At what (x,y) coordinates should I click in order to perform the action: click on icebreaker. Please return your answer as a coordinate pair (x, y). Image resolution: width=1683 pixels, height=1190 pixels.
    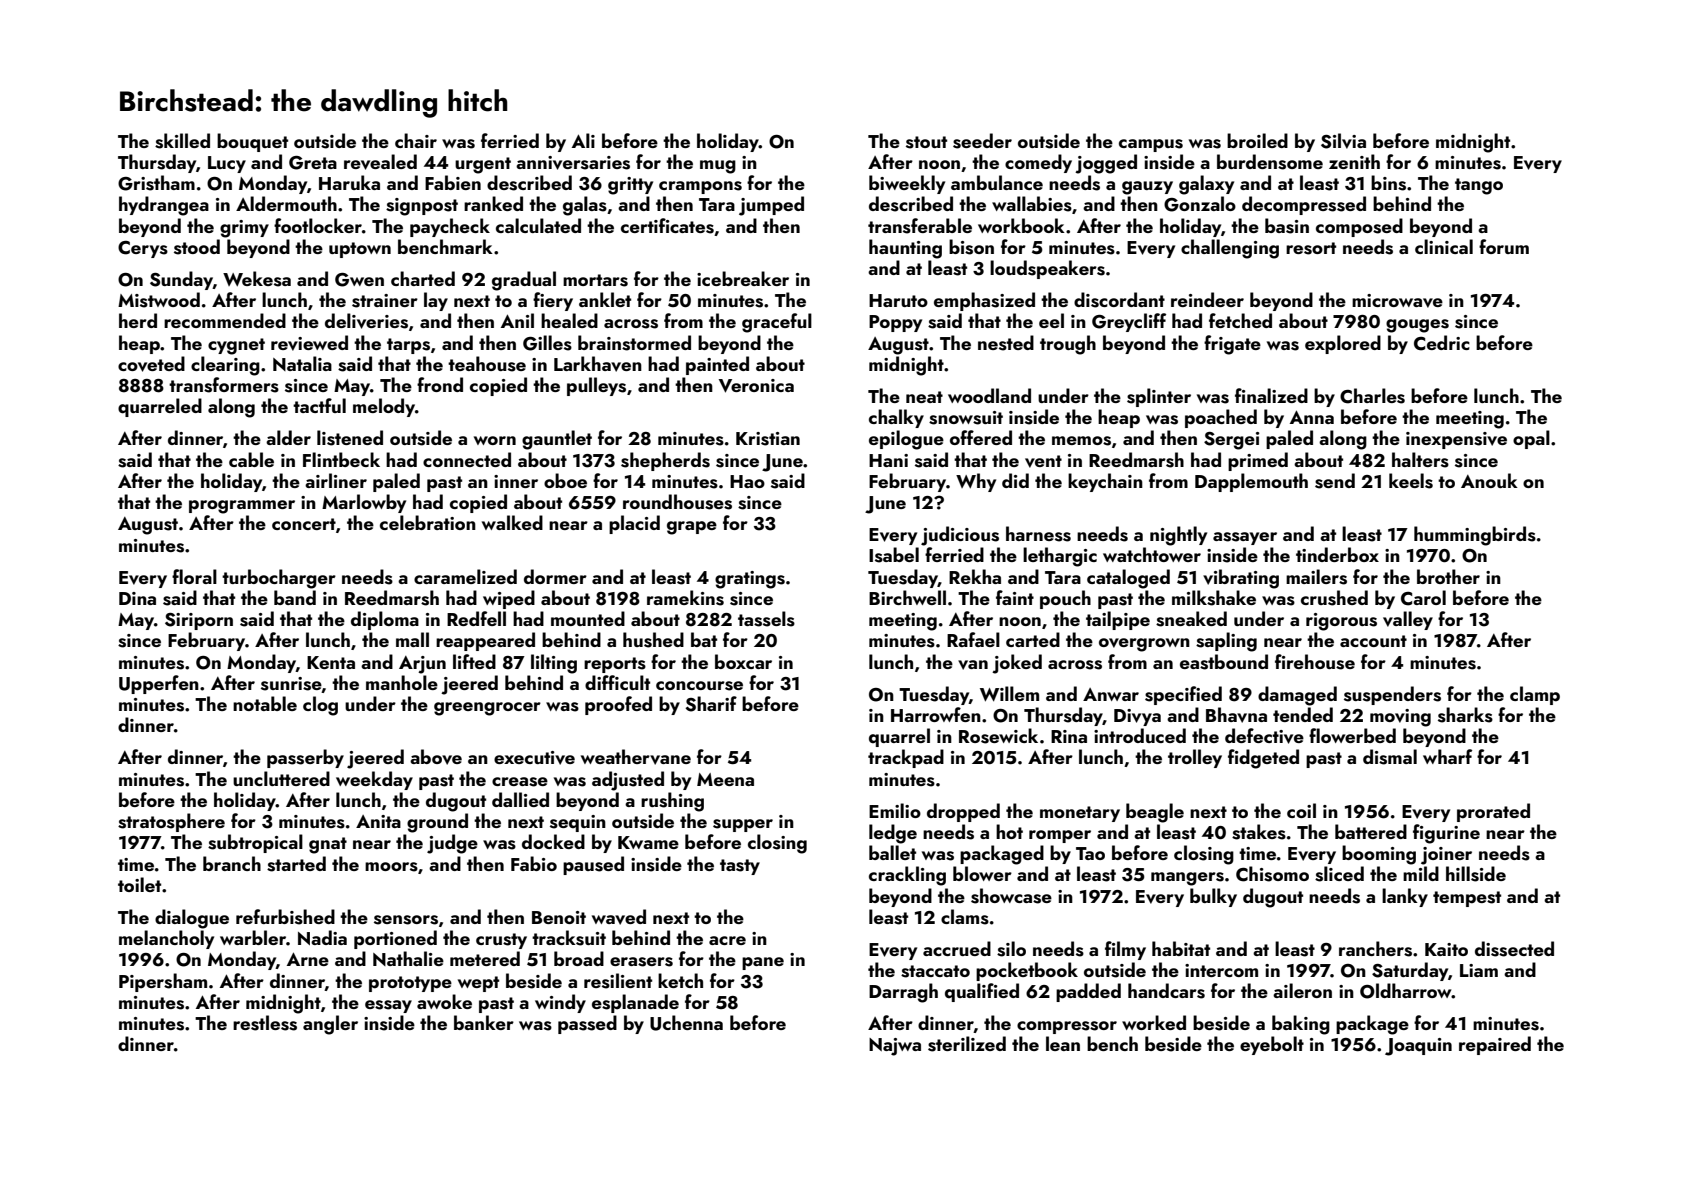
    Looking at the image, I should click on (743, 278).
